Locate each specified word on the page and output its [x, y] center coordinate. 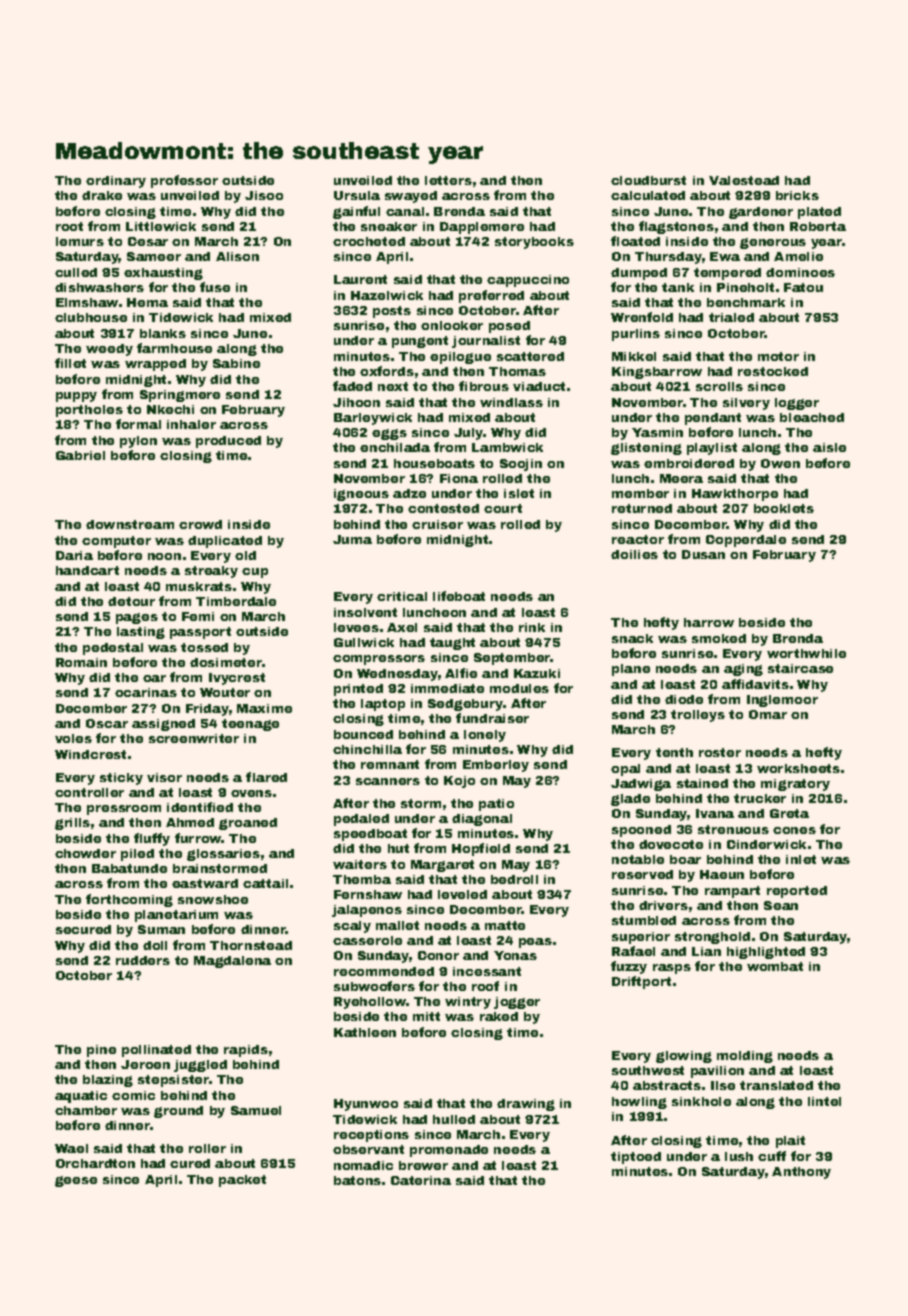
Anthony [801, 1173]
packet [242, 1181]
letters [448, 180]
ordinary [116, 182]
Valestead [744, 180]
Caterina [421, 1180]
